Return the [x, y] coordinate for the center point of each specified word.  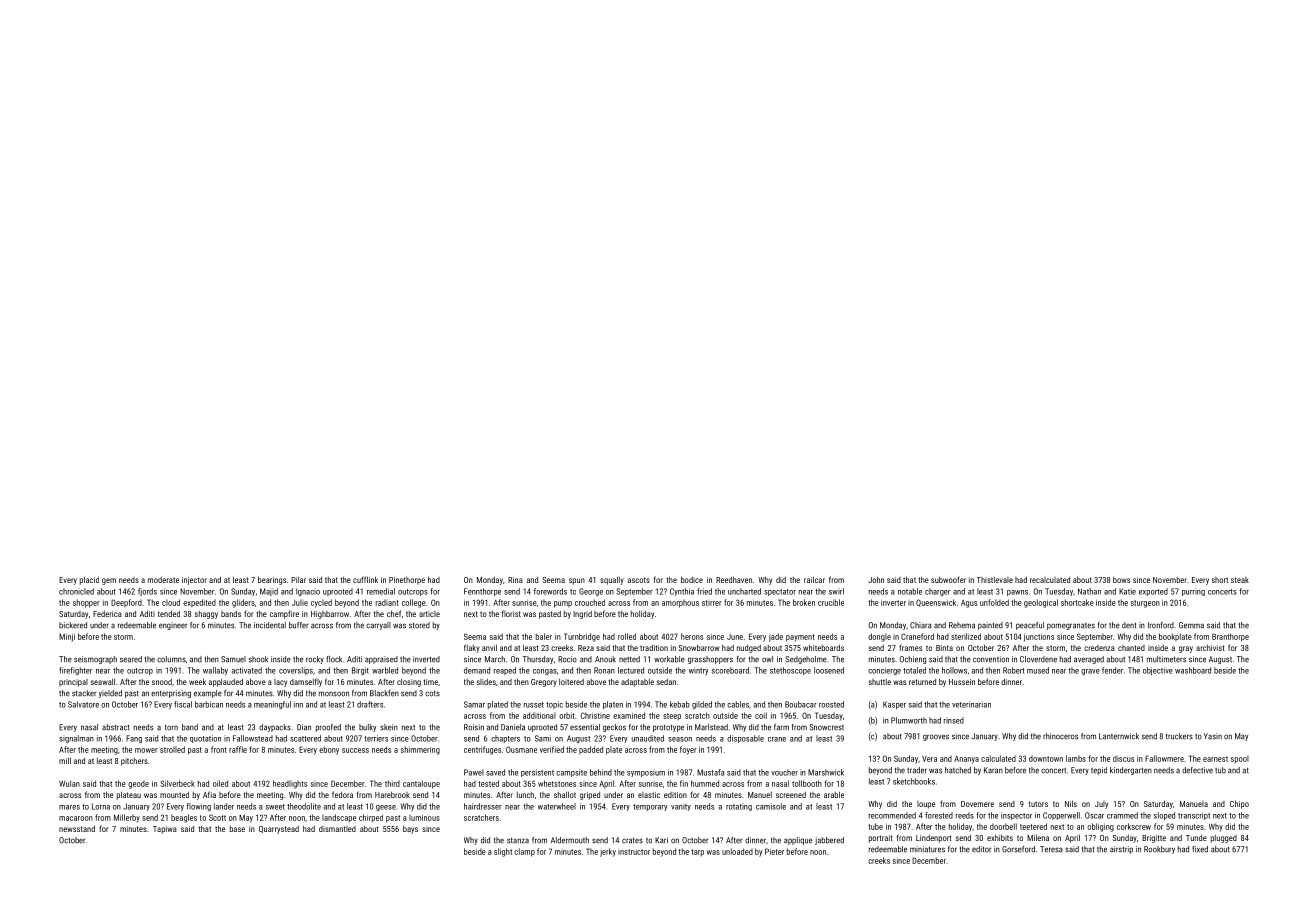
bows [1121, 579]
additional [539, 715]
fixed [1200, 849]
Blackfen [384, 693]
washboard [1193, 670]
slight [503, 852]
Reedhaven [734, 579]
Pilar [298, 580]
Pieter [774, 851]
